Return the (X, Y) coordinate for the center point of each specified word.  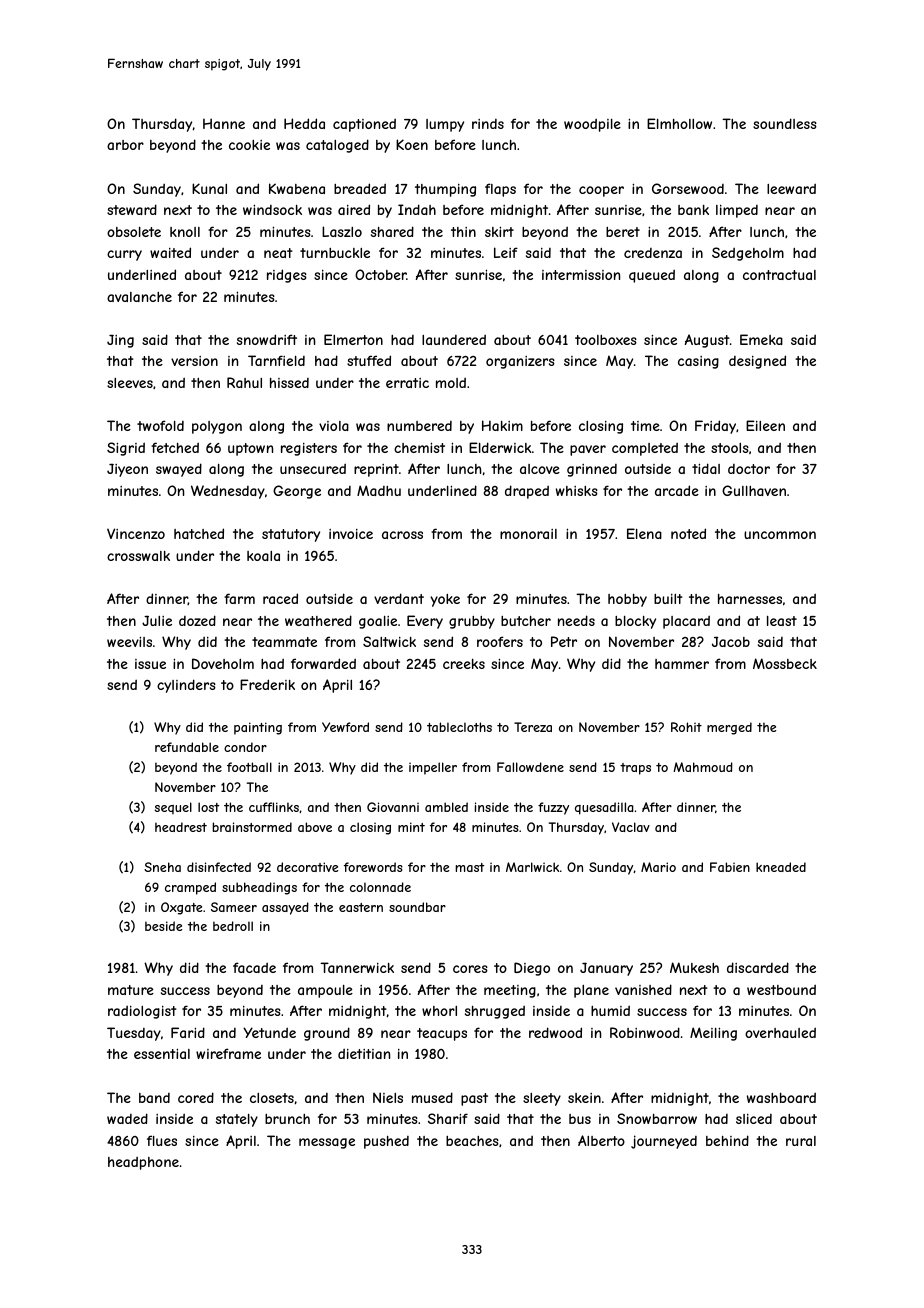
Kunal (209, 188)
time (645, 426)
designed (757, 362)
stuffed (369, 360)
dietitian (364, 1054)
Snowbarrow (657, 1118)
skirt (499, 231)
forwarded (323, 663)
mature (131, 990)
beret (623, 232)
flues (162, 1140)
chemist (419, 447)
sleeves (130, 383)
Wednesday (228, 492)
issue (150, 664)
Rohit (686, 727)
